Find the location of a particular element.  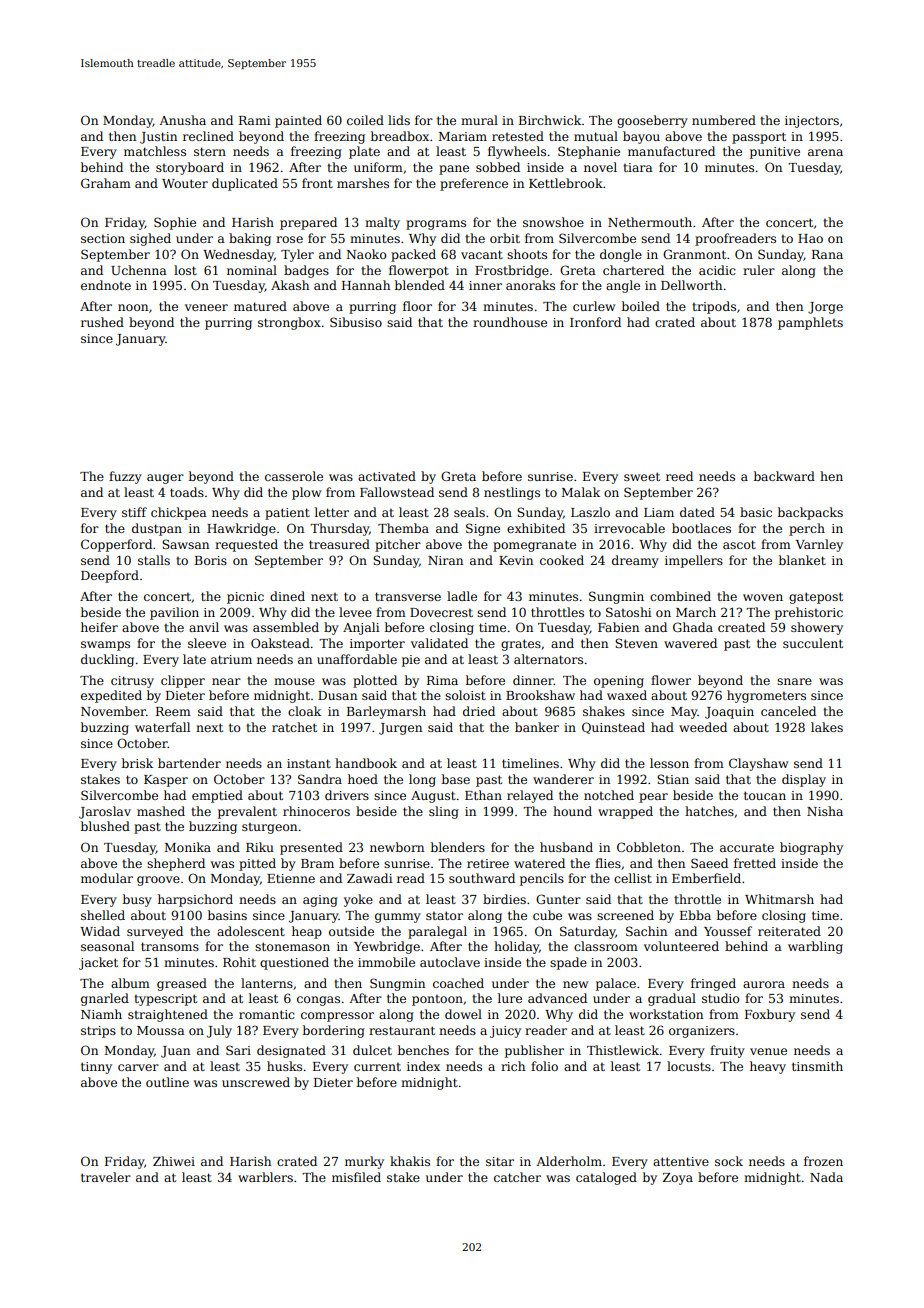

Dovecrest is located at coordinates (441, 612).
